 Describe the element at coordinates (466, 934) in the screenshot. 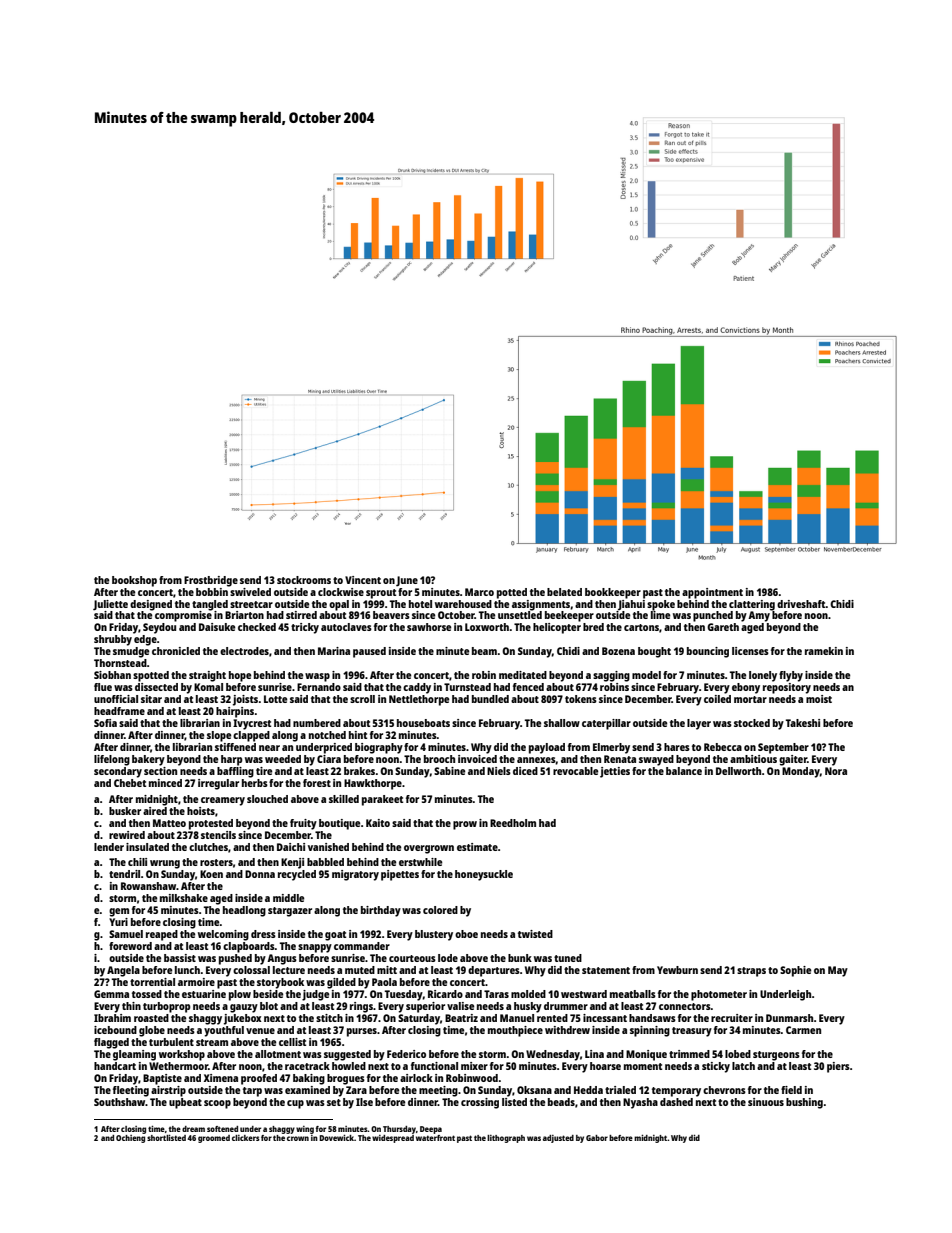

I see `oboe` at that location.
